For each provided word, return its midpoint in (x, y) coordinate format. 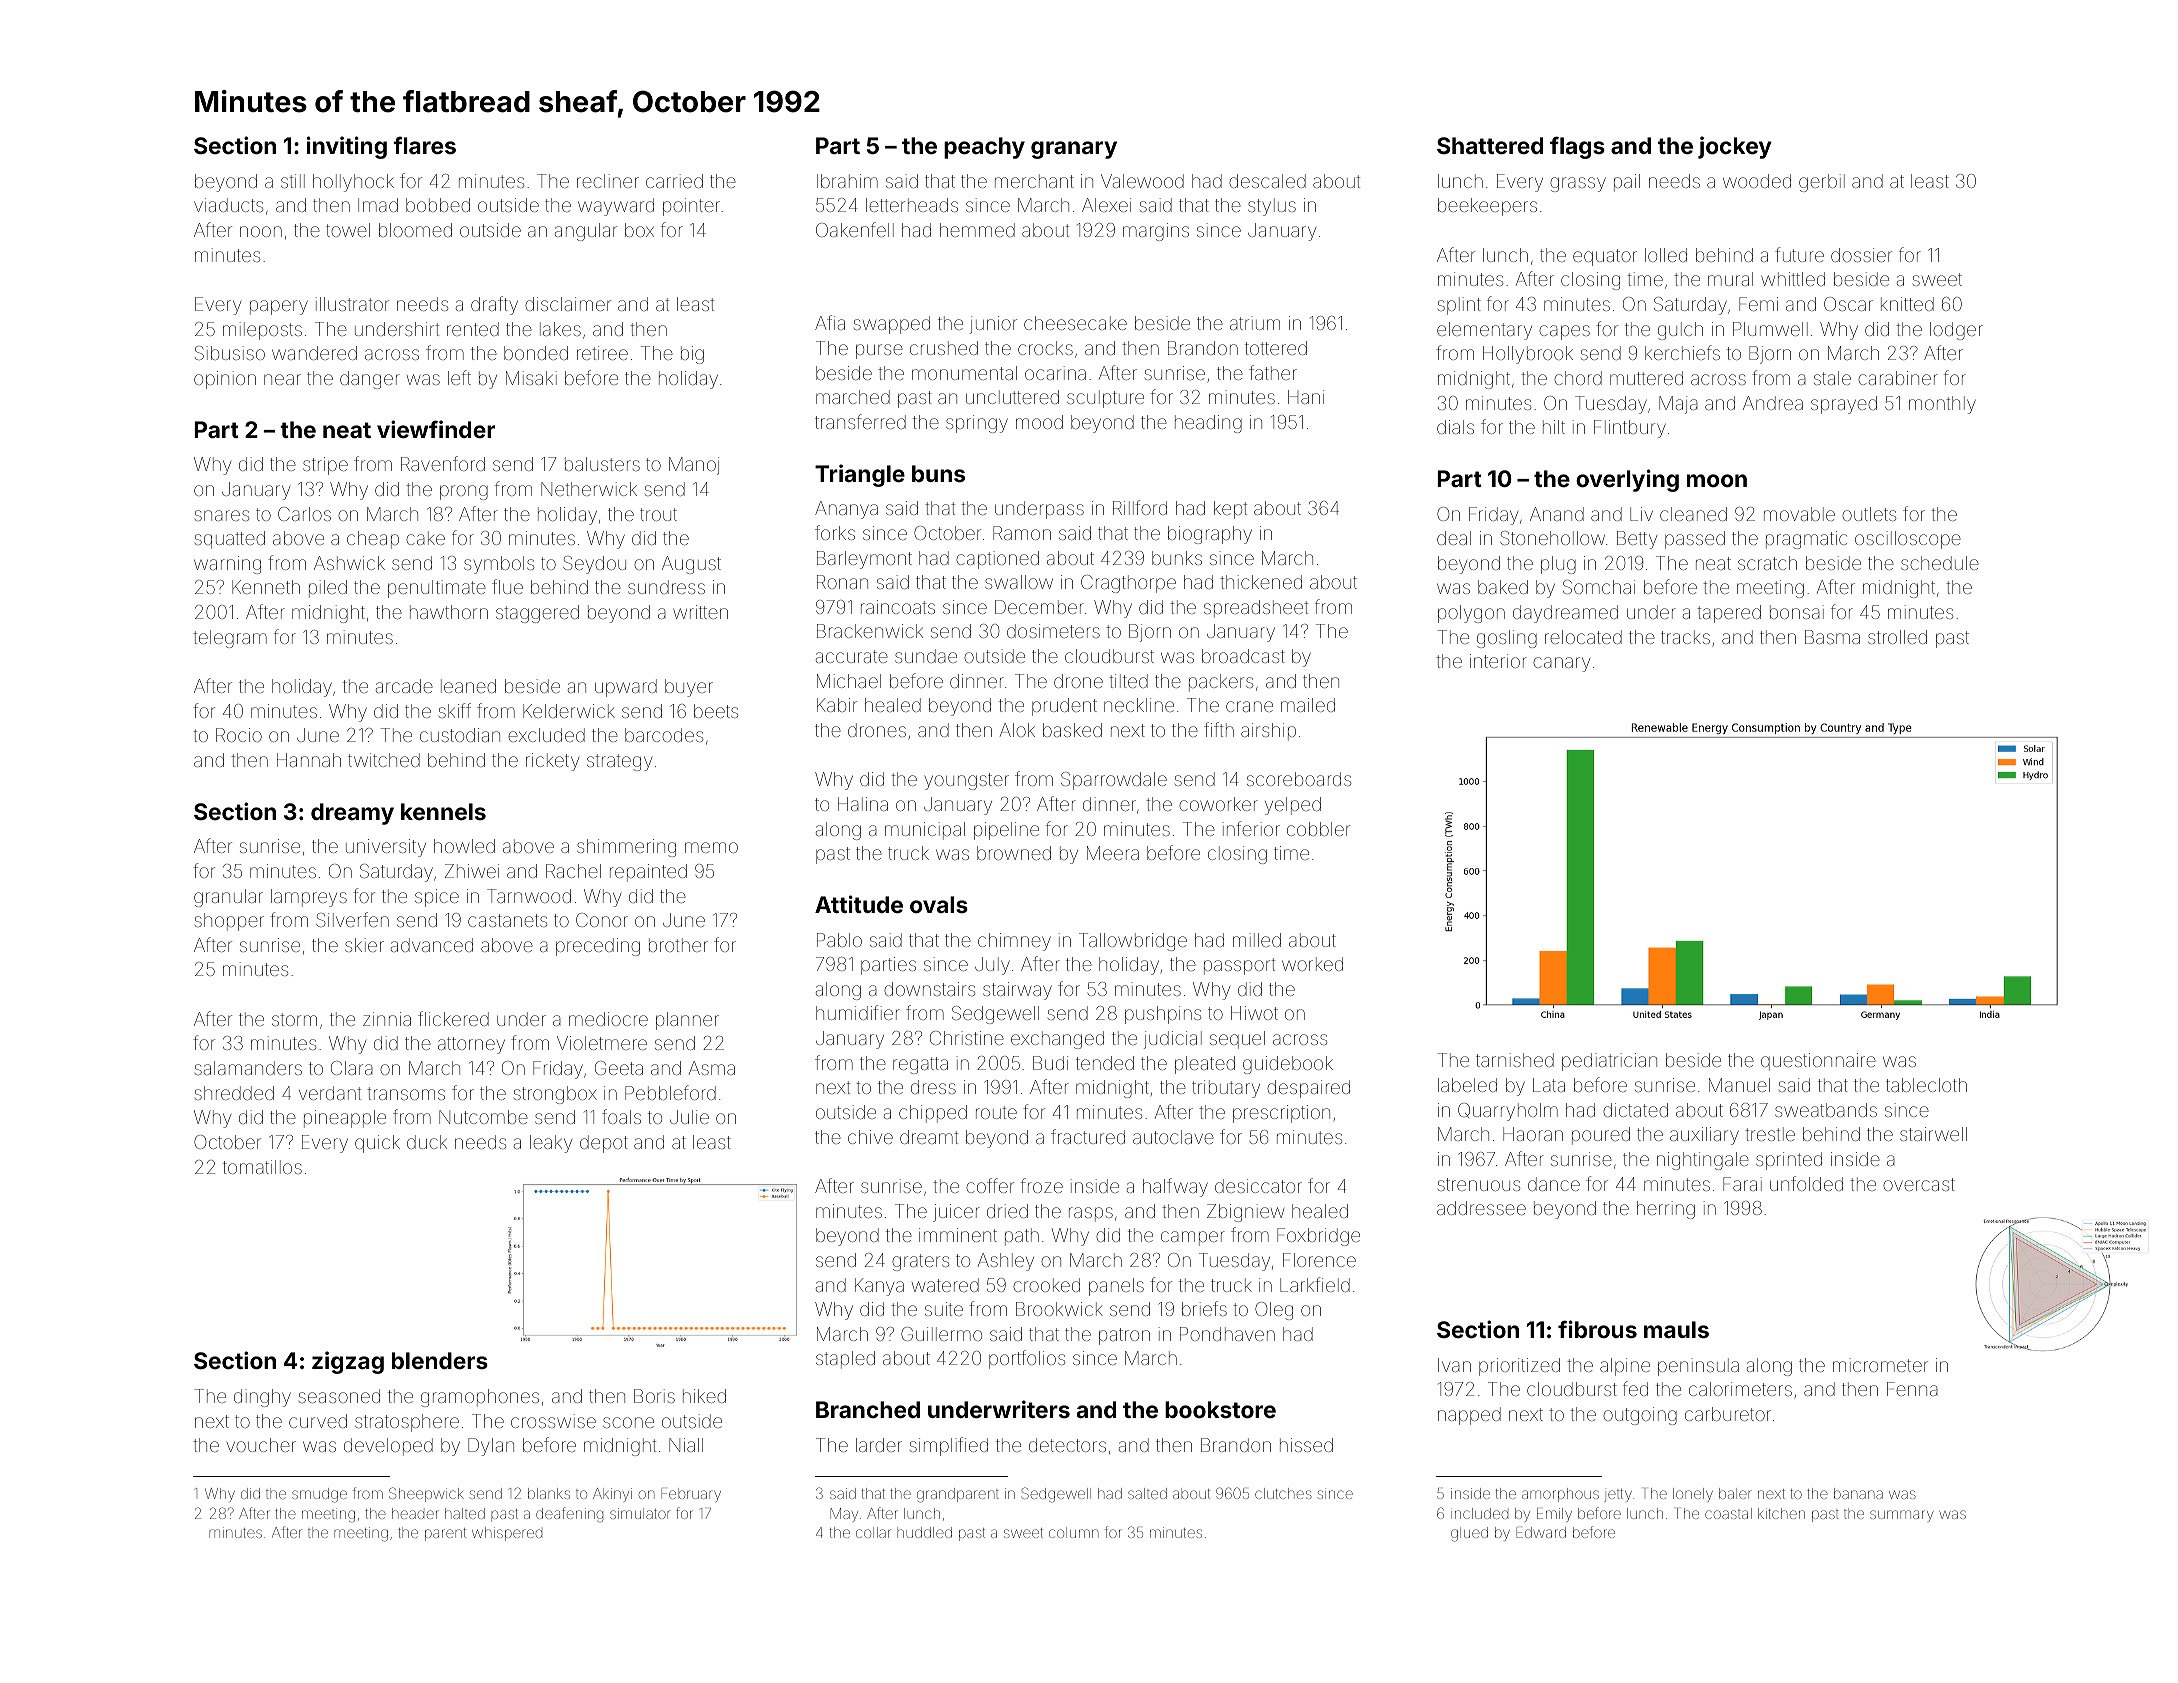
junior (993, 325)
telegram (230, 639)
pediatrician (1609, 1062)
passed (1695, 540)
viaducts (228, 205)
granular (228, 898)
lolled (1666, 255)
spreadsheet (1256, 609)
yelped (1293, 806)
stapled (845, 1360)
